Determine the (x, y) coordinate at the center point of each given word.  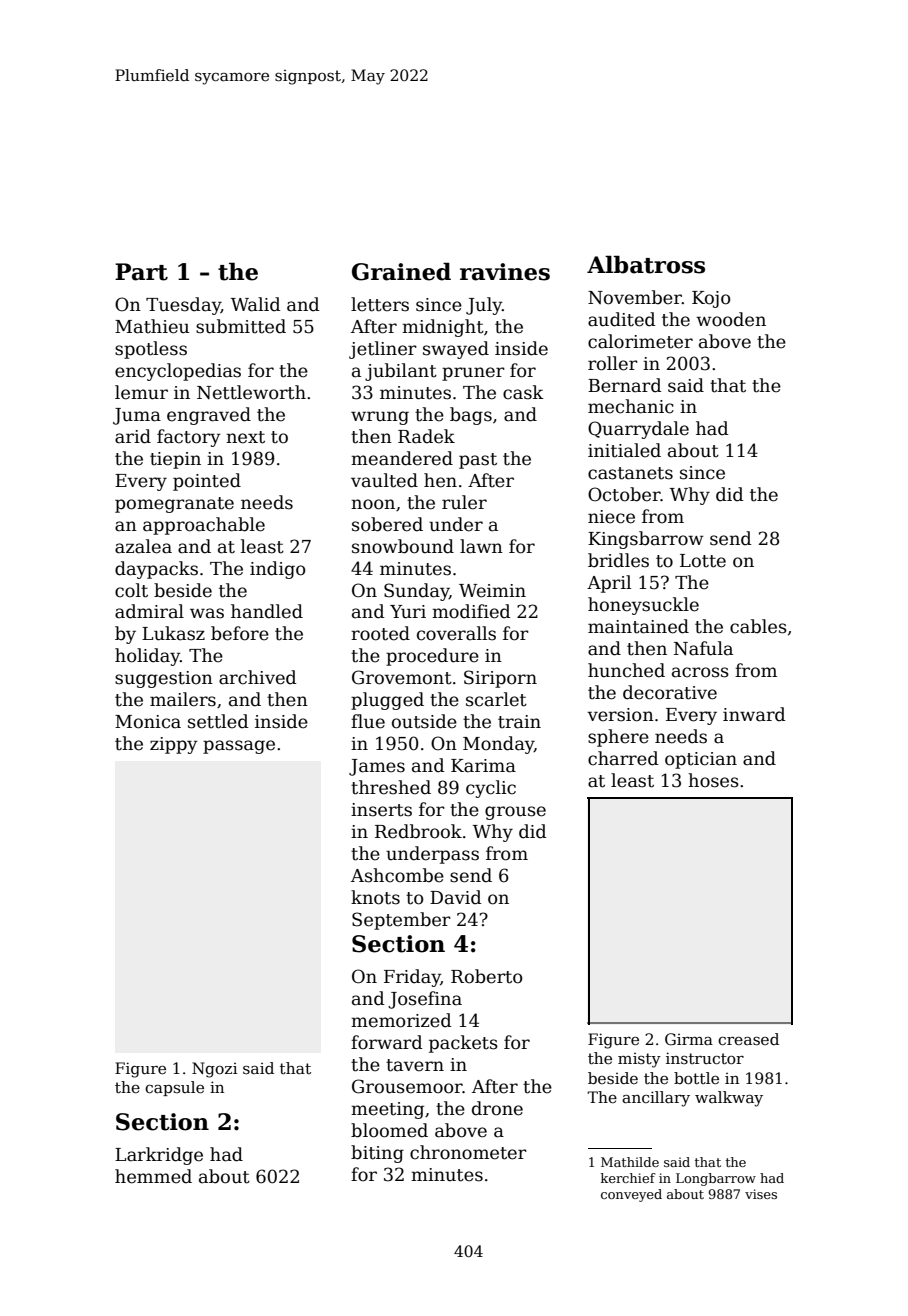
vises (761, 1194)
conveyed (631, 1195)
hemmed (153, 1176)
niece (611, 517)
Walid (256, 304)
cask (523, 392)
